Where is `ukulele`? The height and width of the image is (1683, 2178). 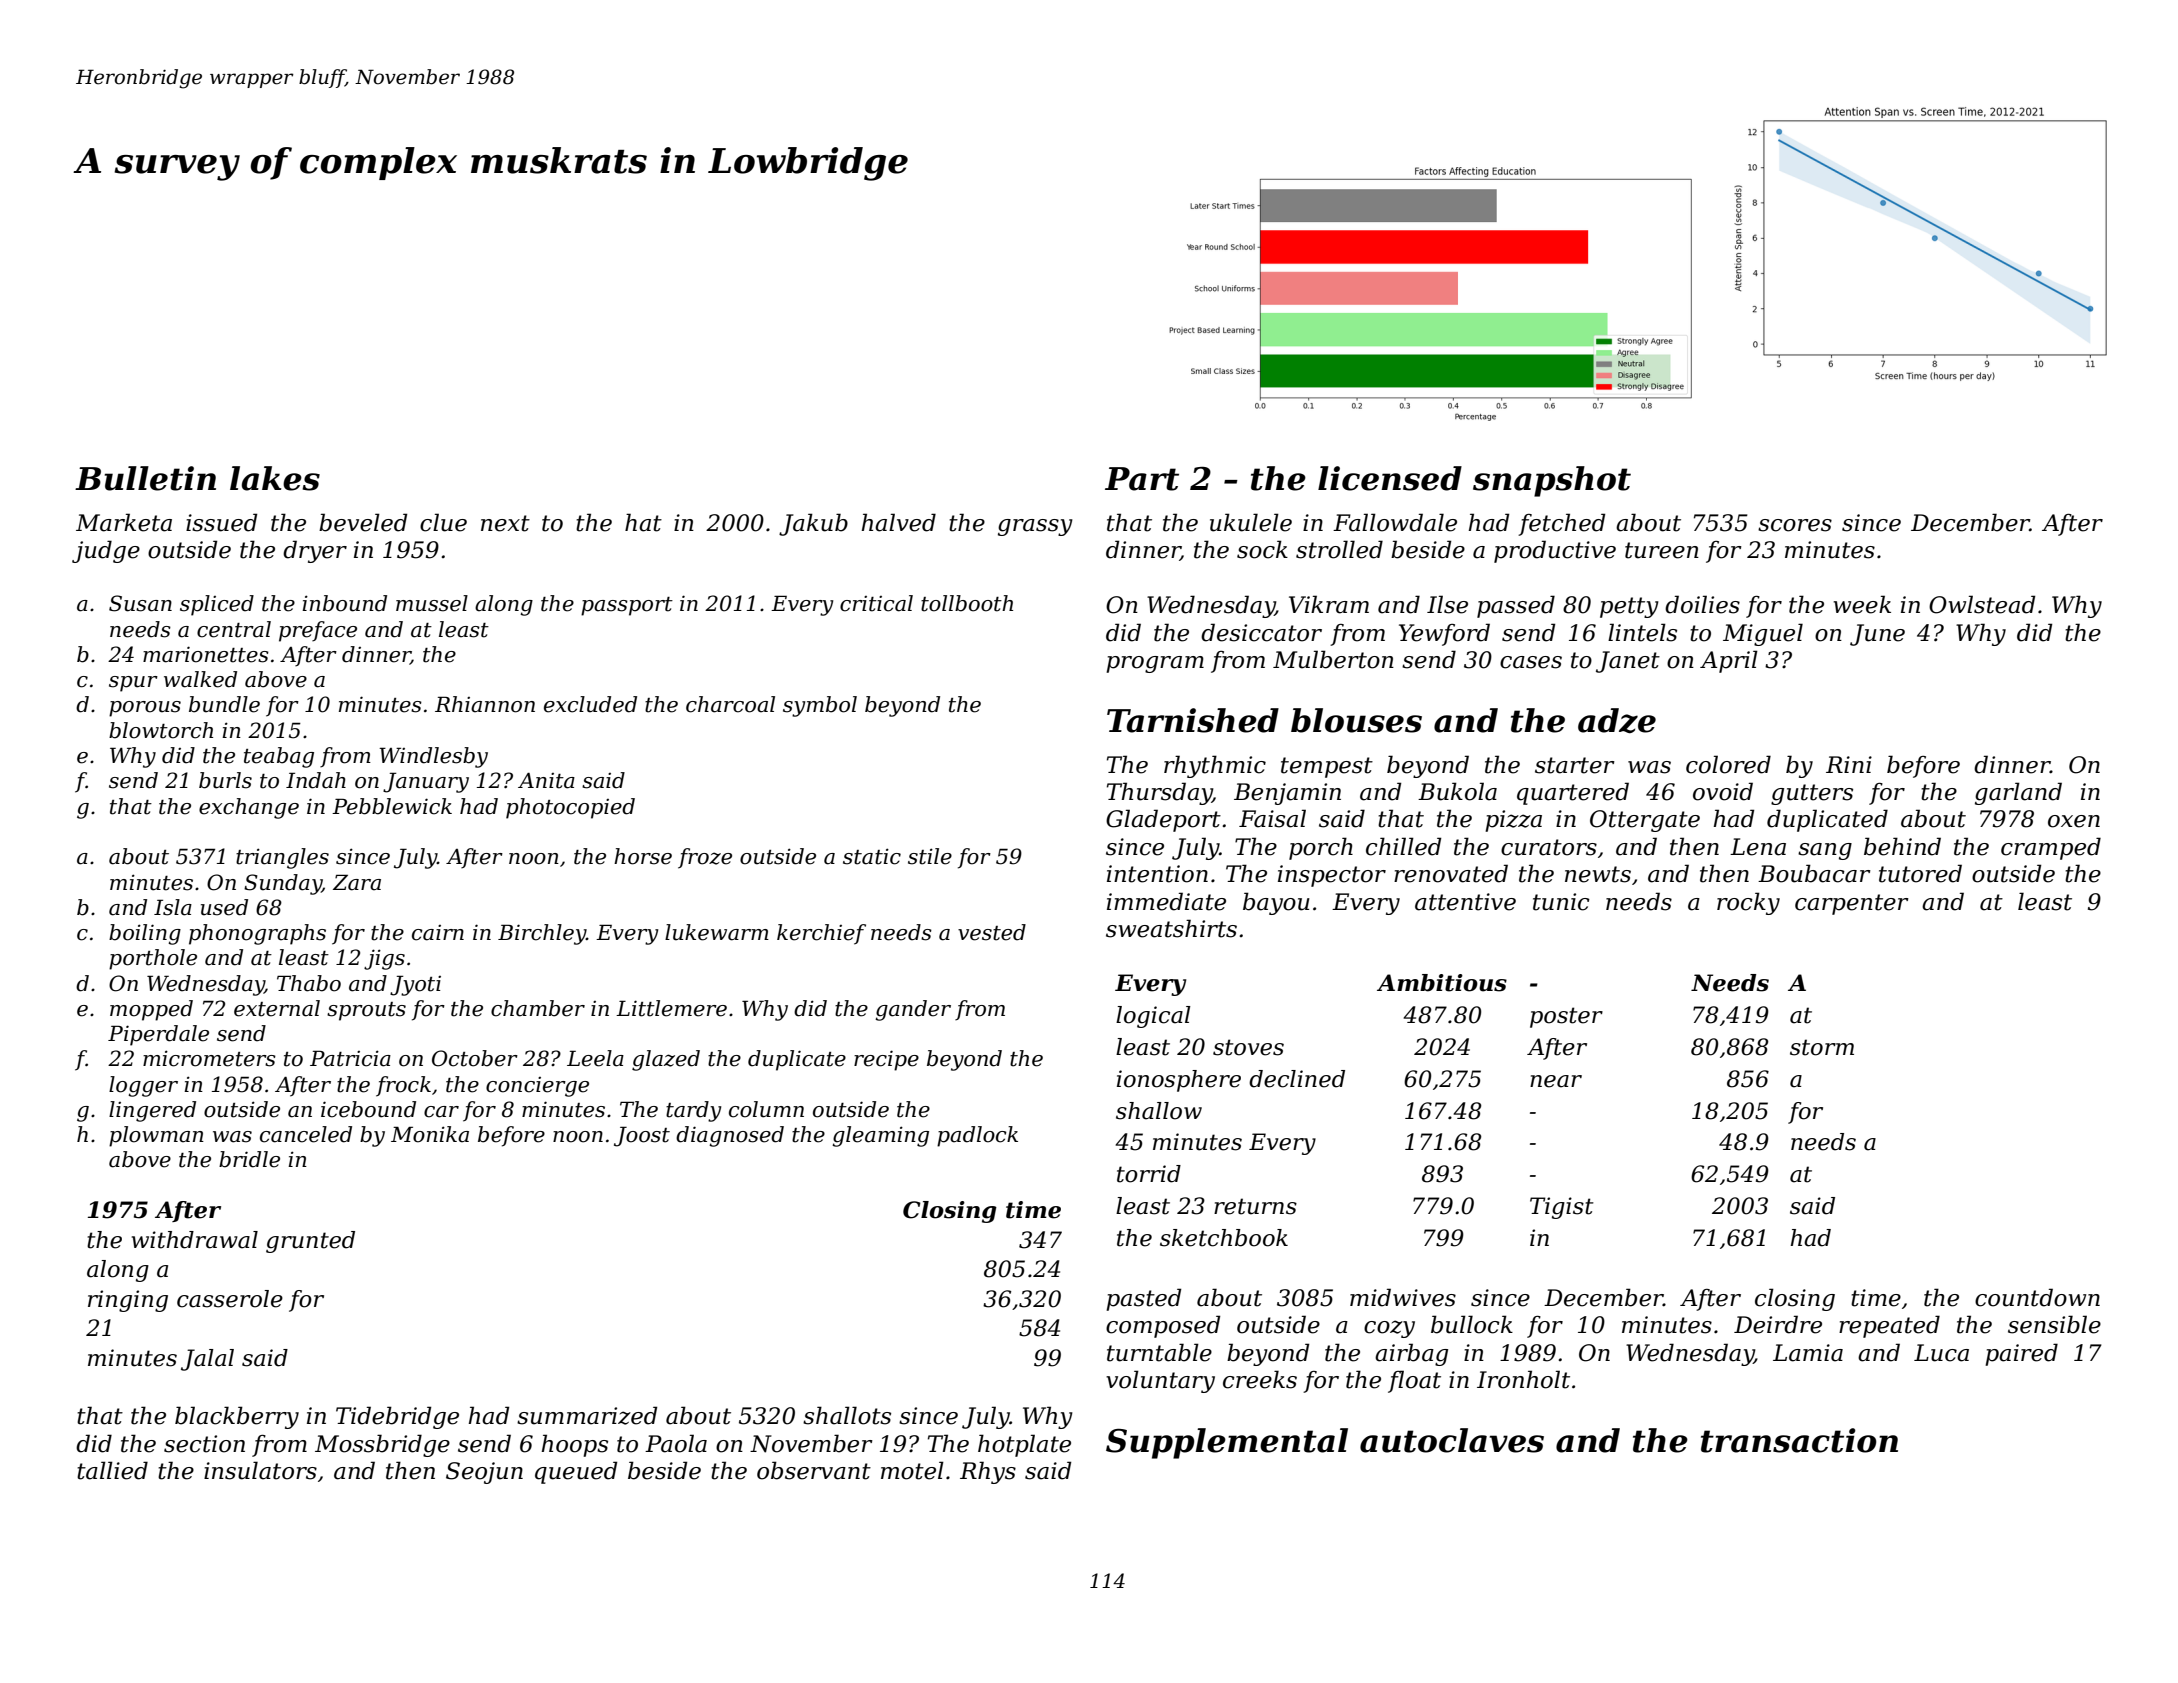 ukulele is located at coordinates (1251, 522).
